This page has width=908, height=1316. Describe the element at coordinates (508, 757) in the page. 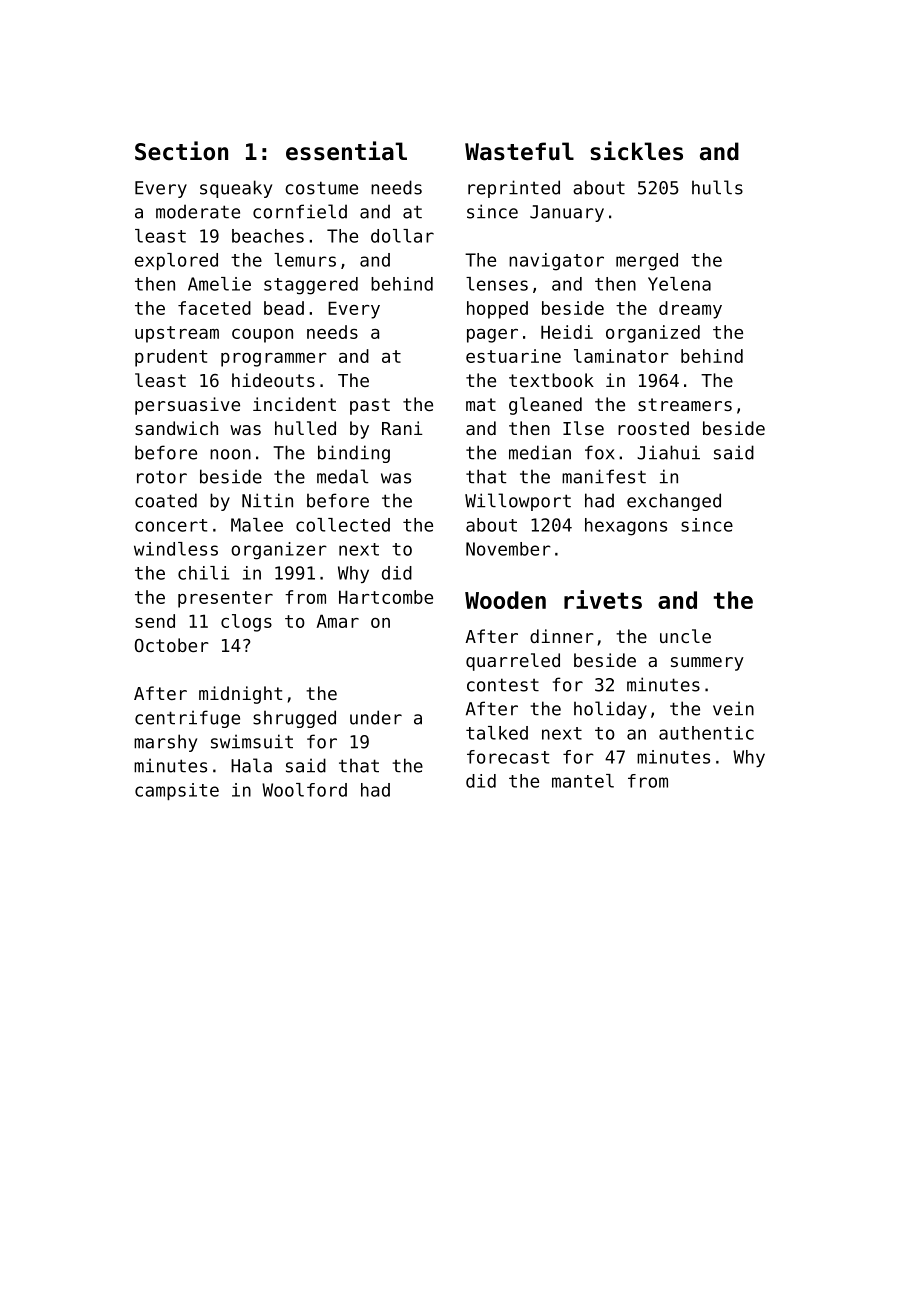

I see `forecast` at that location.
